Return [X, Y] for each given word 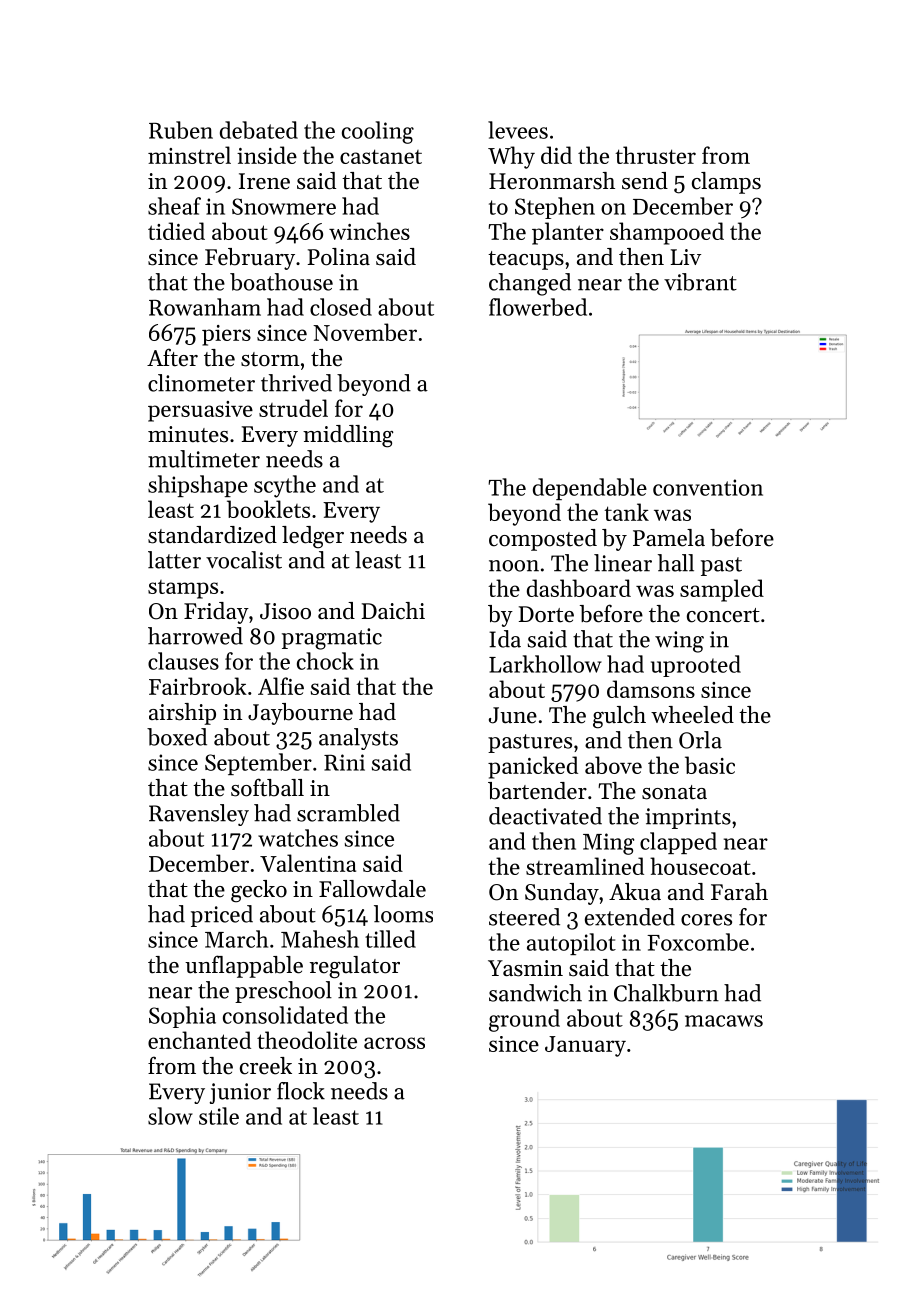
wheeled [692, 715]
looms [403, 914]
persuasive [200, 411]
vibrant [700, 282]
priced [222, 916]
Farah [739, 891]
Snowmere [284, 206]
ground [524, 1020]
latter [174, 560]
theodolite [307, 1040]
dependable [590, 489]
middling [348, 436]
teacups [526, 260]
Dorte [546, 614]
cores [706, 920]
